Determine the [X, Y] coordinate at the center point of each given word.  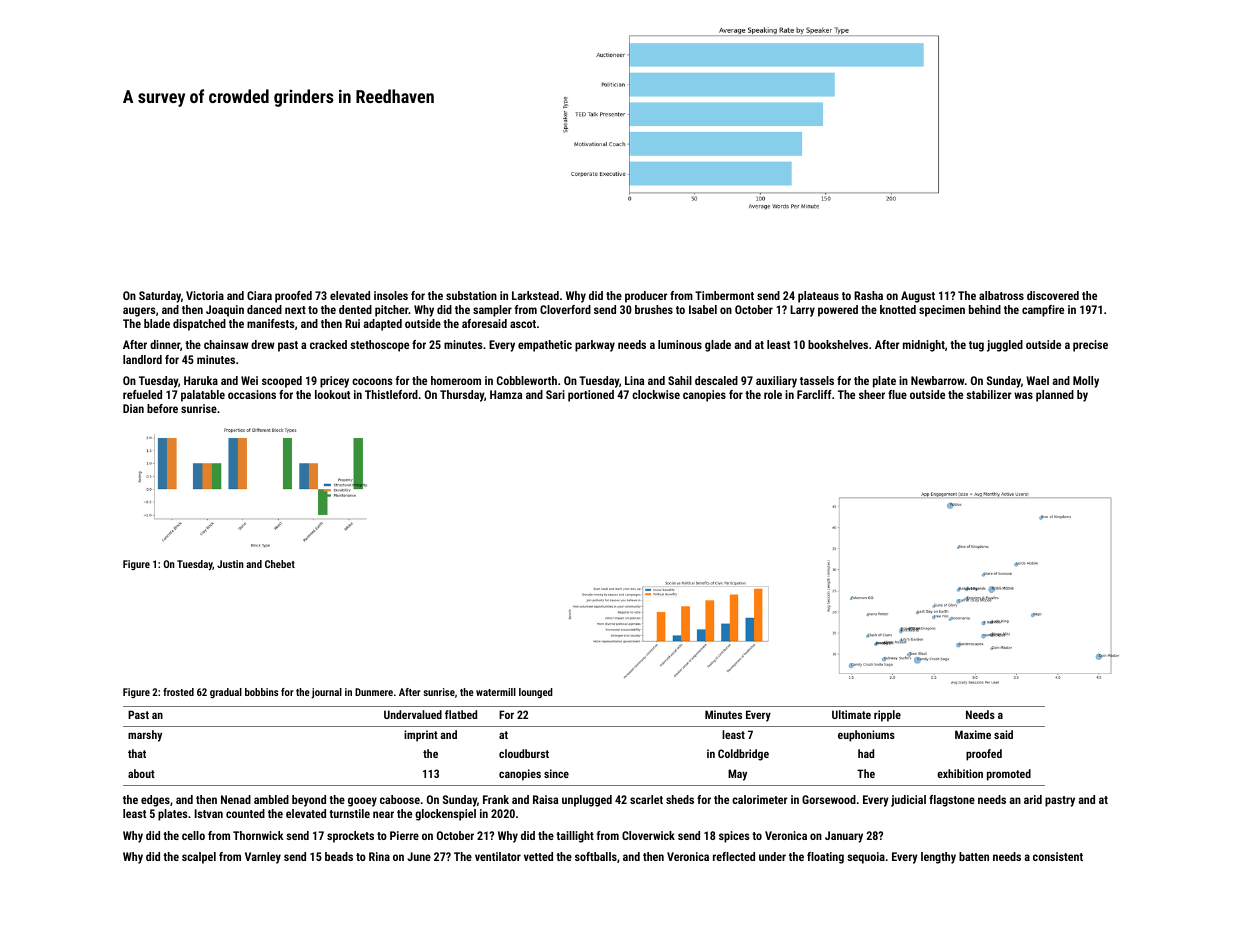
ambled [271, 799]
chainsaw [226, 344]
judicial [908, 801]
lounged [536, 693]
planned [1055, 396]
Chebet [280, 564]
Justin [230, 564]
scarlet [646, 799]
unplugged [587, 801]
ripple [887, 716]
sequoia [866, 858]
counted [245, 813]
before [162, 408]
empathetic [545, 346]
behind [985, 309]
